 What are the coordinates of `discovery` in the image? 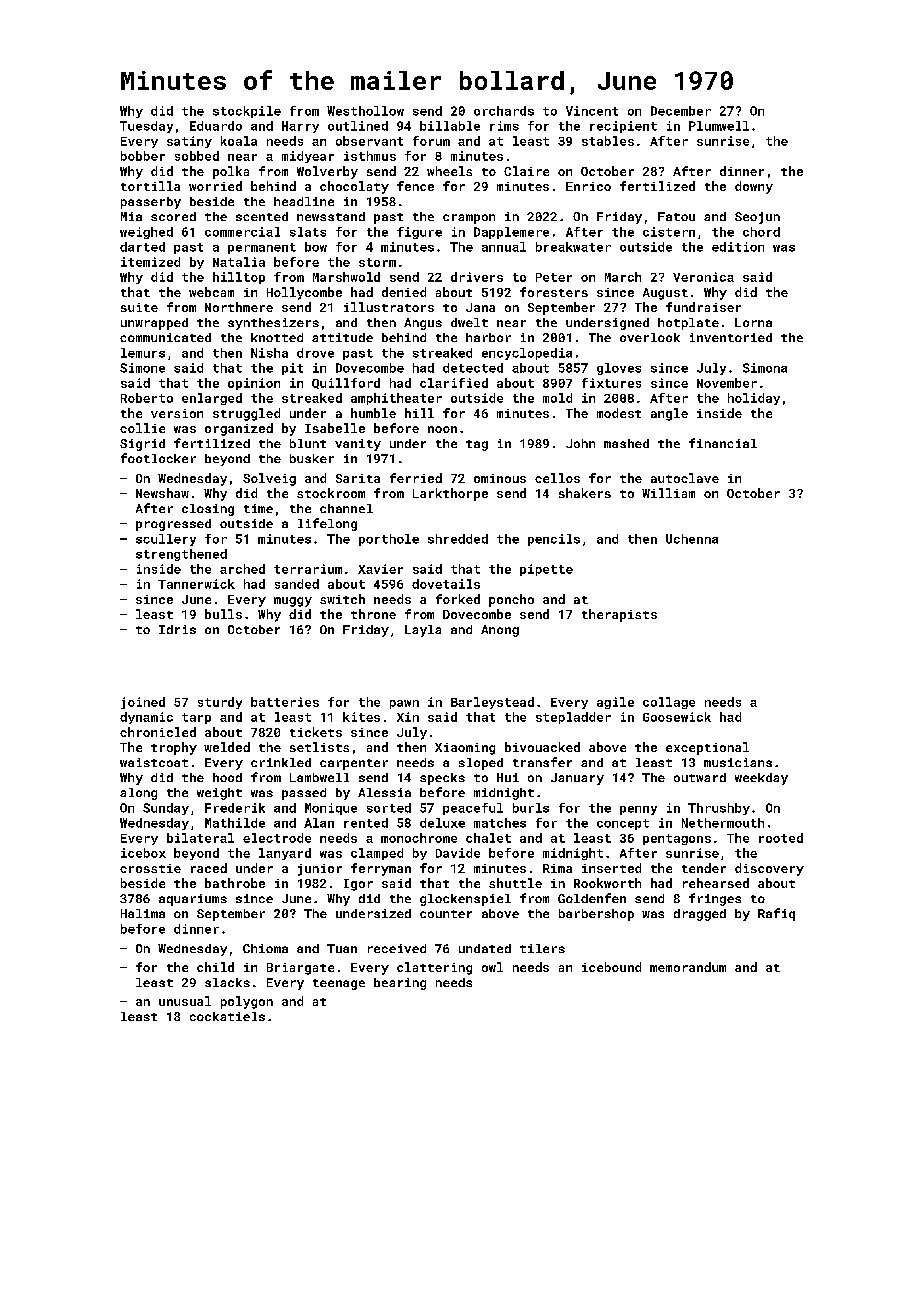 It's located at (769, 869).
